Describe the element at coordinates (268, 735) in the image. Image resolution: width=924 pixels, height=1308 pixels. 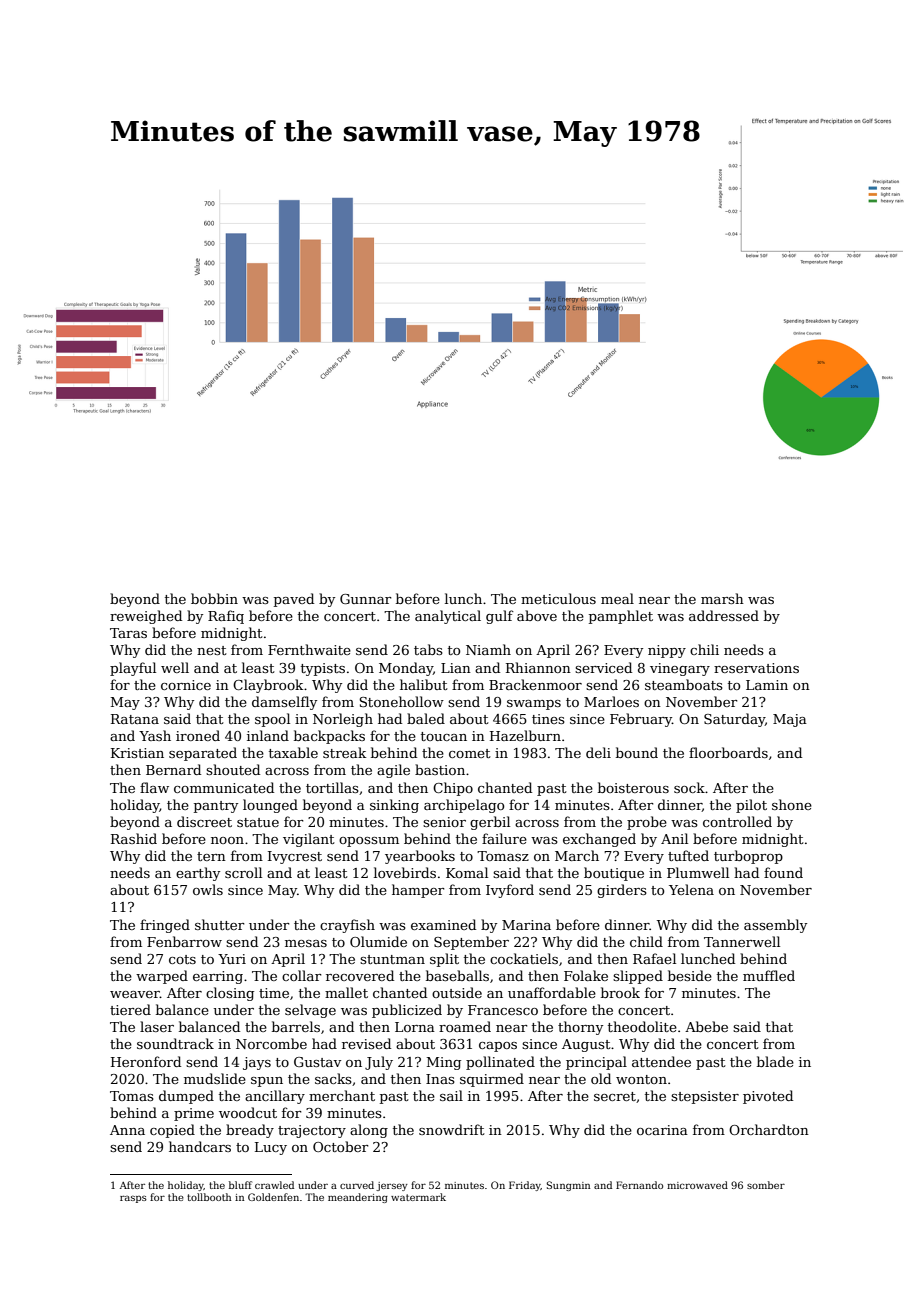
I see `inland` at that location.
